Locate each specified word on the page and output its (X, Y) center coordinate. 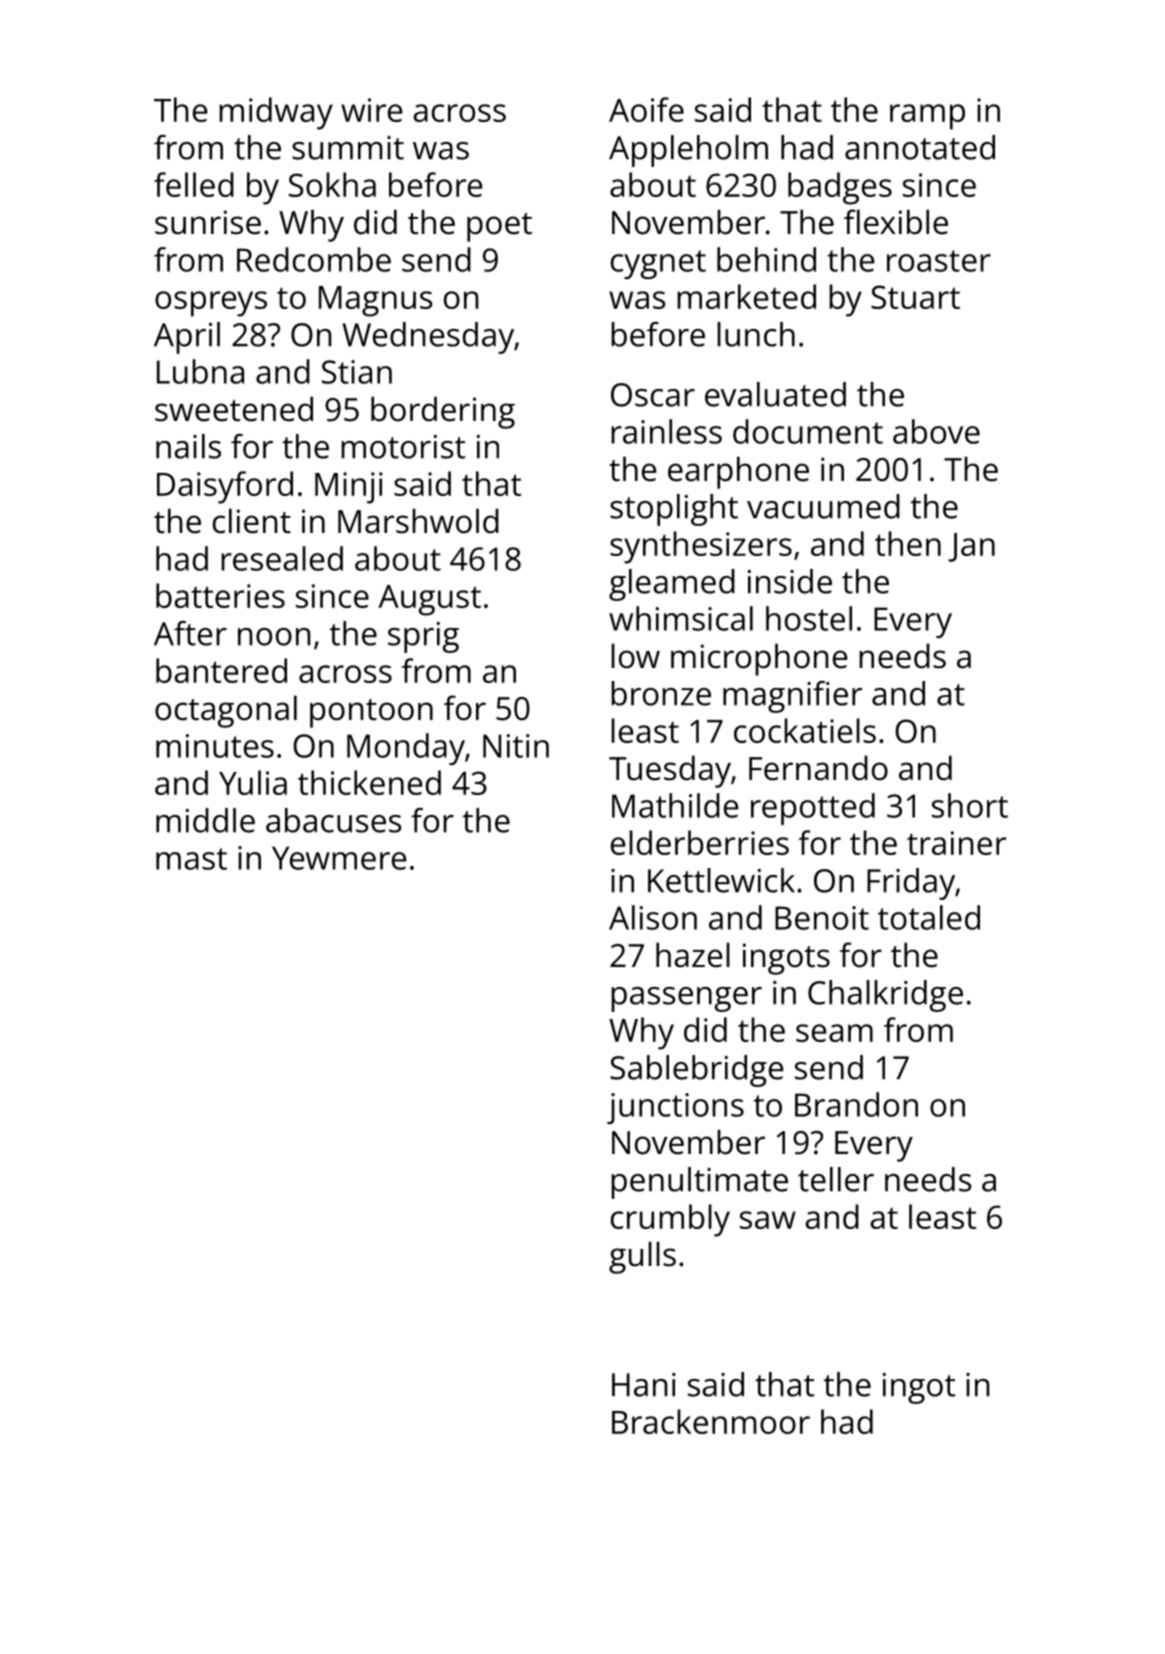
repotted (813, 809)
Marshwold (418, 521)
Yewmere (339, 858)
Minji (349, 488)
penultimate (699, 1183)
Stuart (915, 297)
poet (499, 227)
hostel (809, 618)
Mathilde (675, 805)
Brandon (856, 1104)
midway (276, 113)
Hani (644, 1385)
